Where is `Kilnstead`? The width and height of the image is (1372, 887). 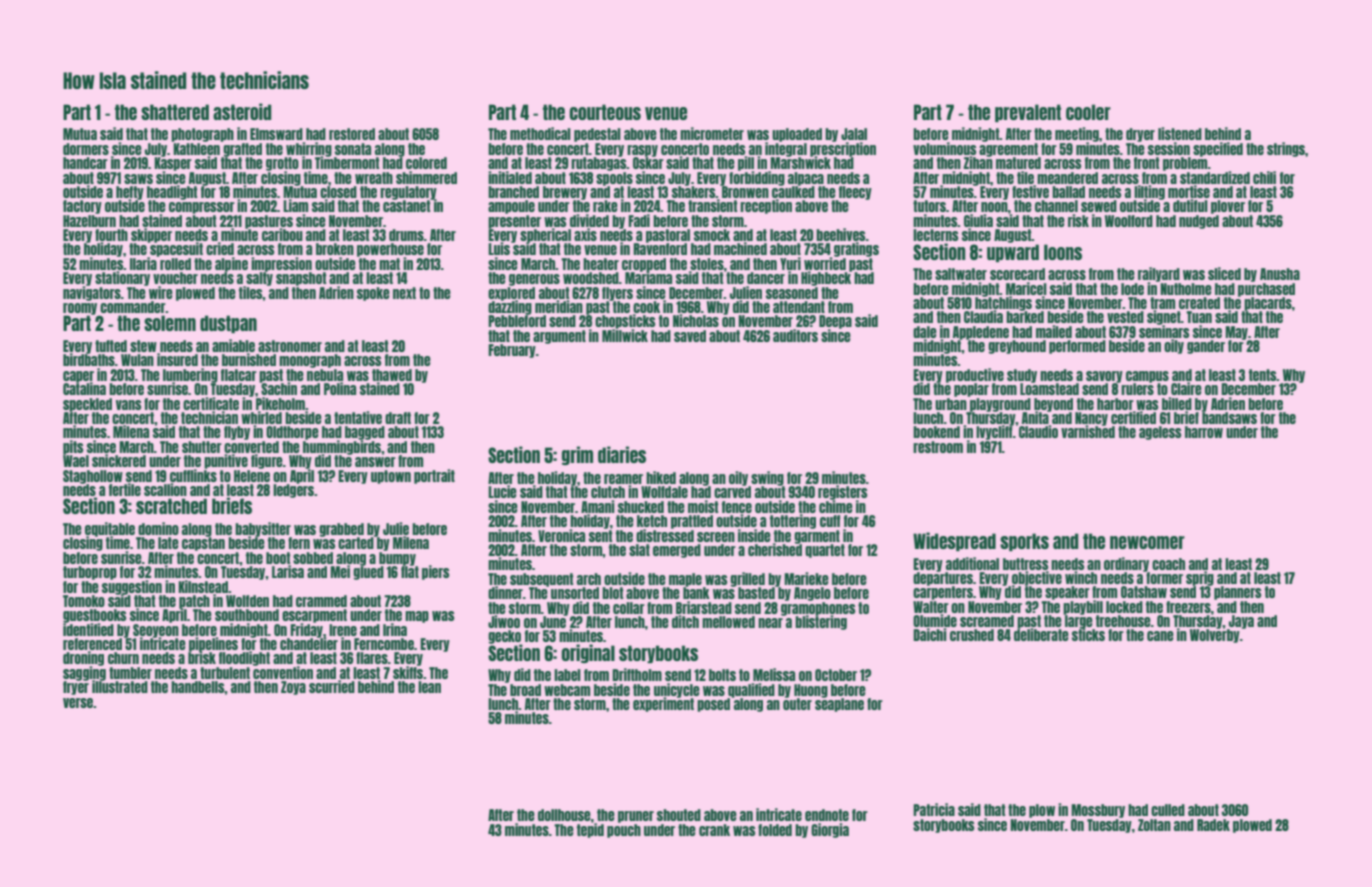
Kilnstead is located at coordinates (203, 586).
